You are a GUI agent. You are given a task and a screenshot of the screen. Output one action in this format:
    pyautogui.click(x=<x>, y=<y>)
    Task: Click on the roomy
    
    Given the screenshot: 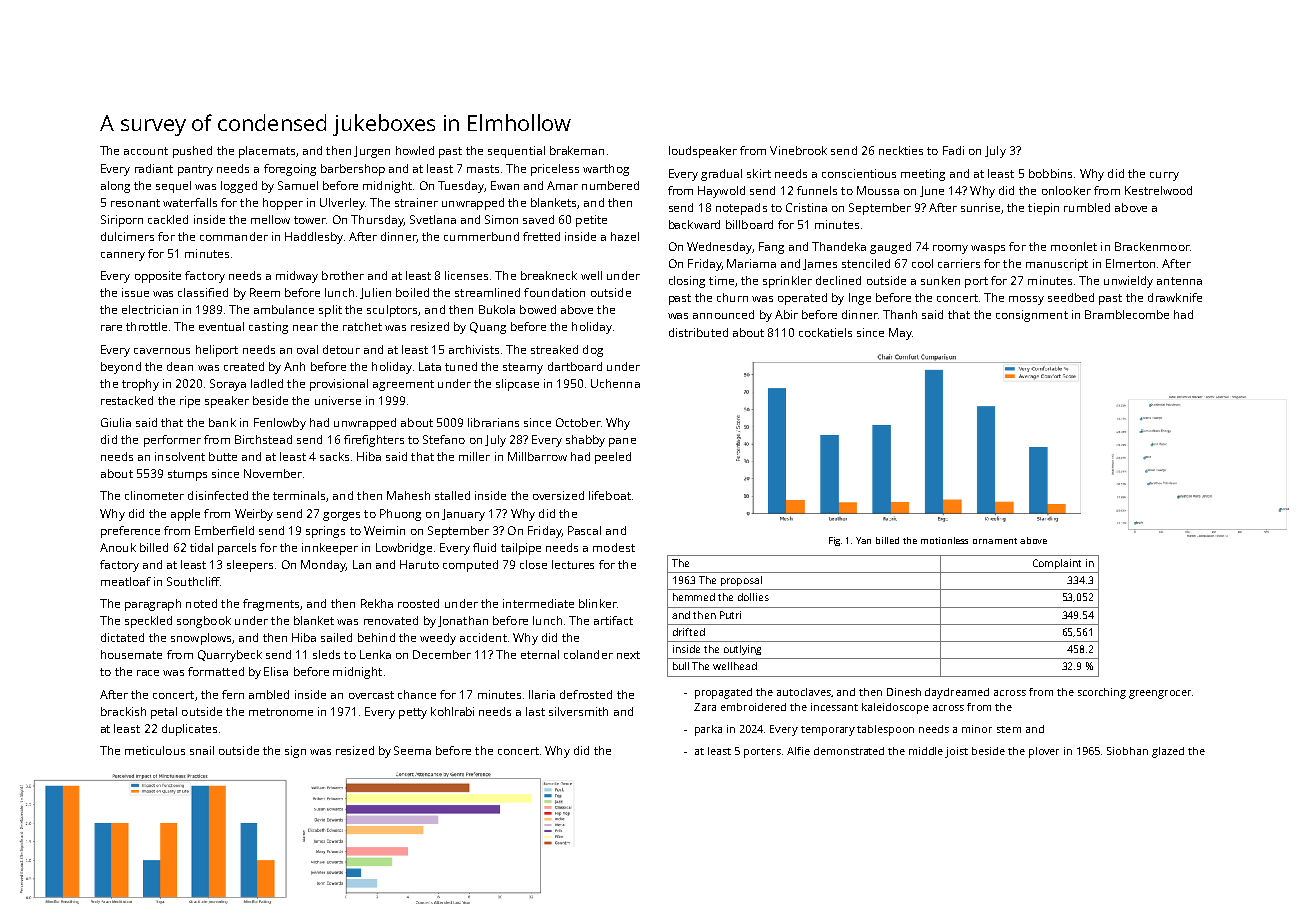 What is the action you would take?
    pyautogui.click(x=950, y=249)
